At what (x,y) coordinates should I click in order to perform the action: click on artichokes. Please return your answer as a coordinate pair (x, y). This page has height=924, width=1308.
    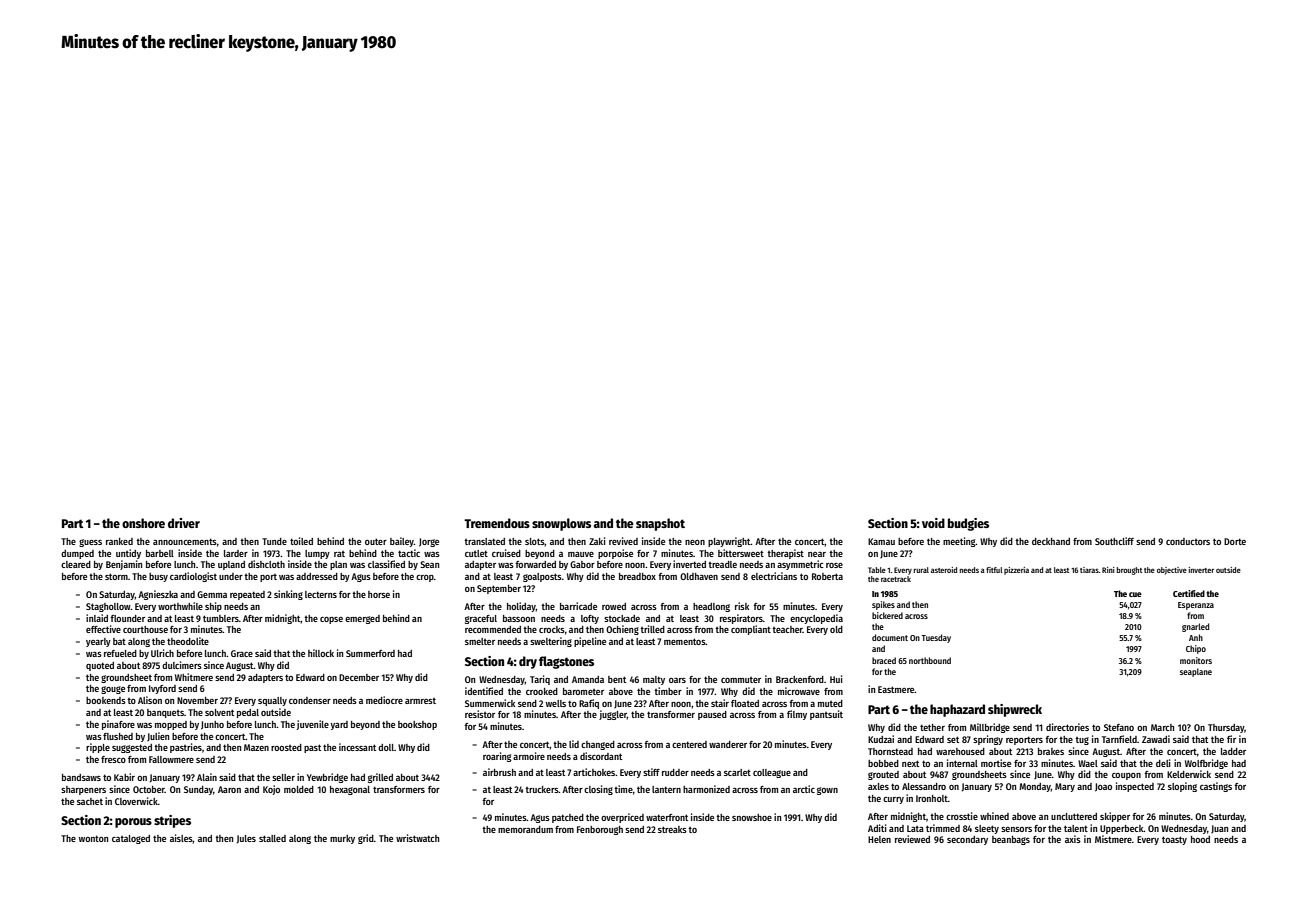
    Looking at the image, I should click on (594, 772).
